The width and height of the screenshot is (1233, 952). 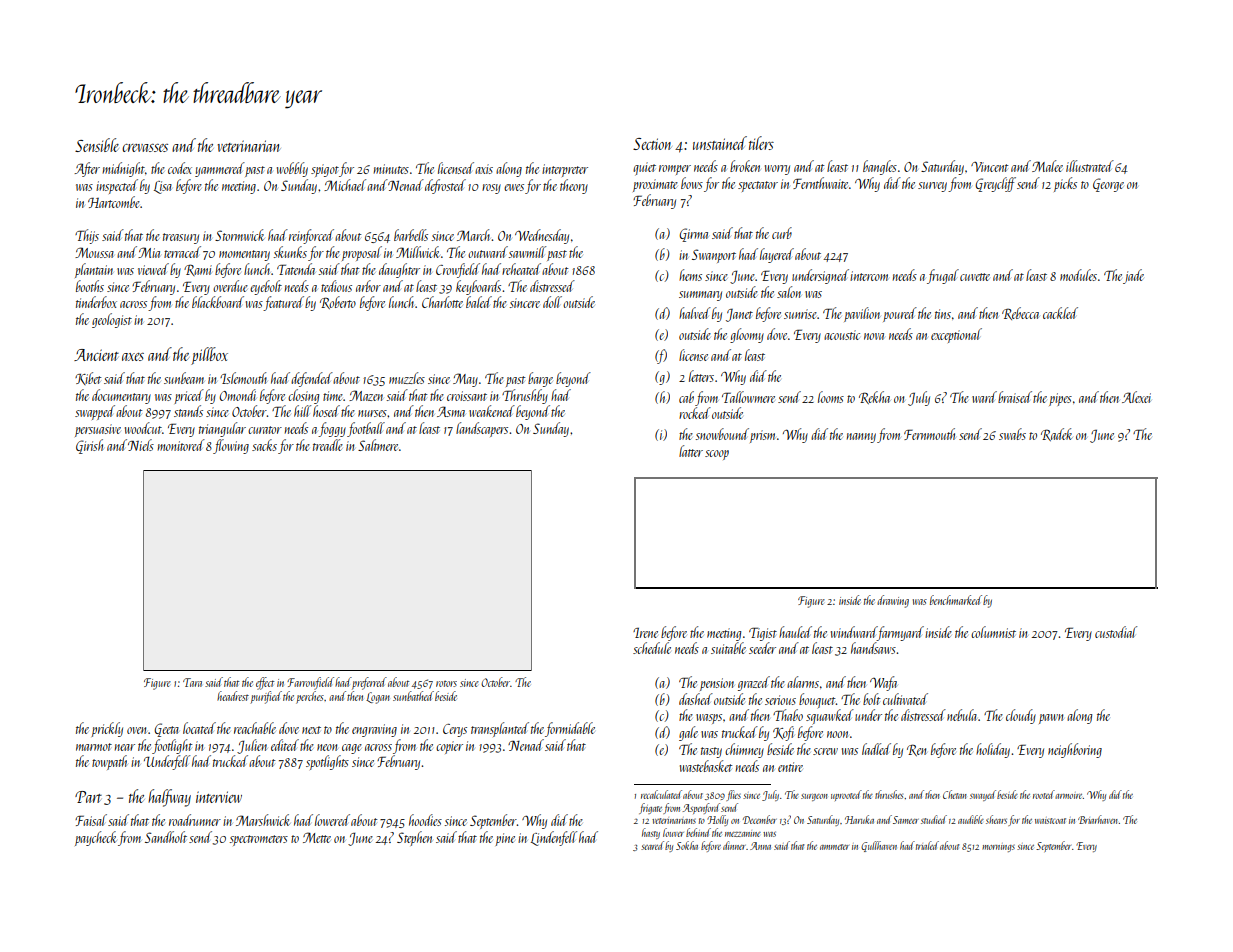 What do you see at coordinates (455, 730) in the screenshot?
I see `Cerys` at bounding box center [455, 730].
